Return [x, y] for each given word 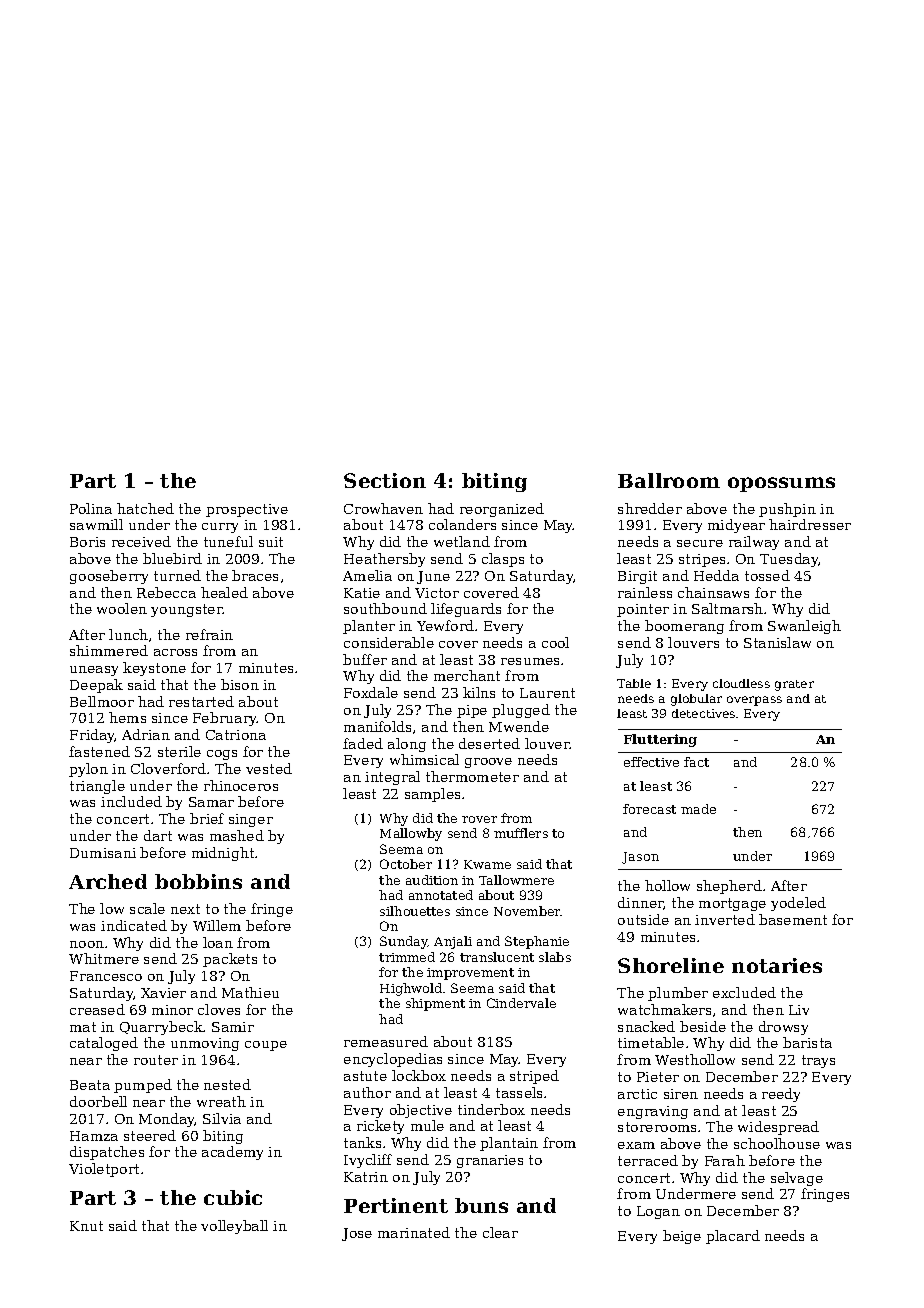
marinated [414, 1232]
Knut [86, 1226]
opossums [781, 484]
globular [696, 700]
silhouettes [415, 911]
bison [240, 684]
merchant [467, 675]
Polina [91, 508]
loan [218, 942]
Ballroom [669, 480]
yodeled [798, 904]
